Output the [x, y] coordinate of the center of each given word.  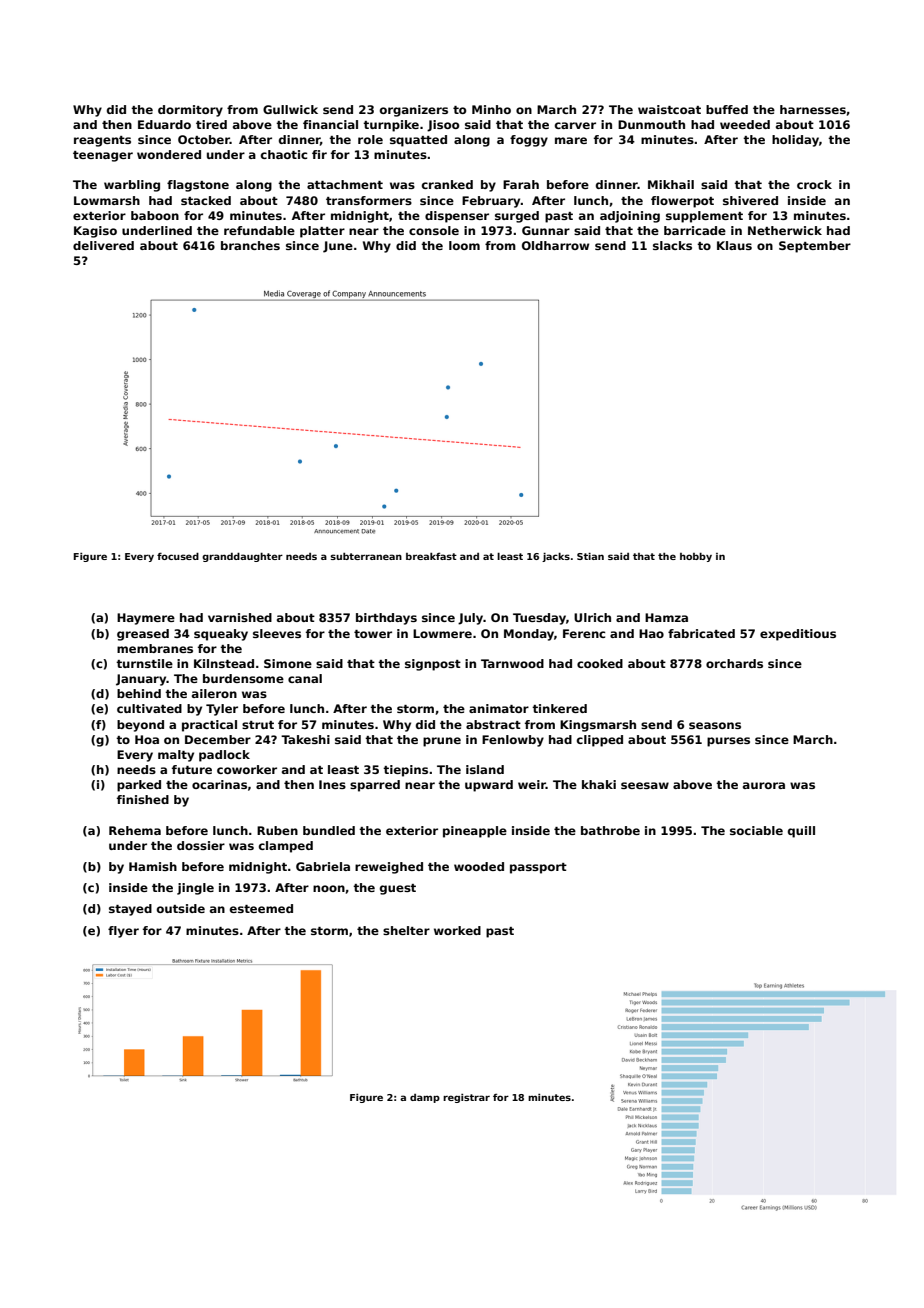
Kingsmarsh [598, 726]
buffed [727, 109]
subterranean [366, 556]
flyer [123, 932]
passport [538, 868]
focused [178, 556]
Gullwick [290, 109]
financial [330, 124]
